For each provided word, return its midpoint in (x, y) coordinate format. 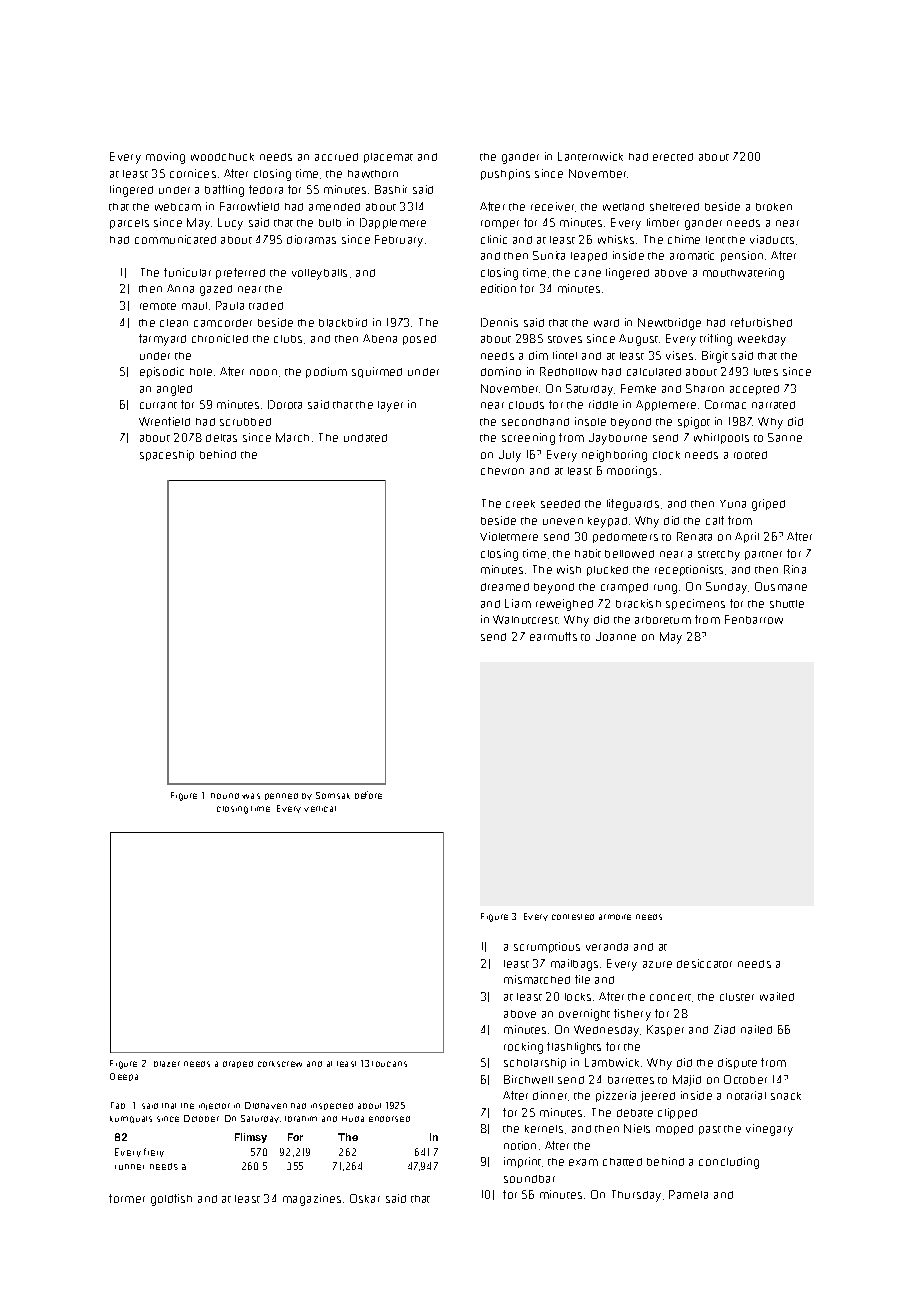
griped (768, 505)
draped (238, 1064)
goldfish (171, 1200)
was (251, 796)
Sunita (549, 255)
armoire (615, 917)
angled (174, 390)
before (368, 795)
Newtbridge (669, 324)
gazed (216, 290)
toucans (389, 1064)
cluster (737, 997)
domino (501, 371)
